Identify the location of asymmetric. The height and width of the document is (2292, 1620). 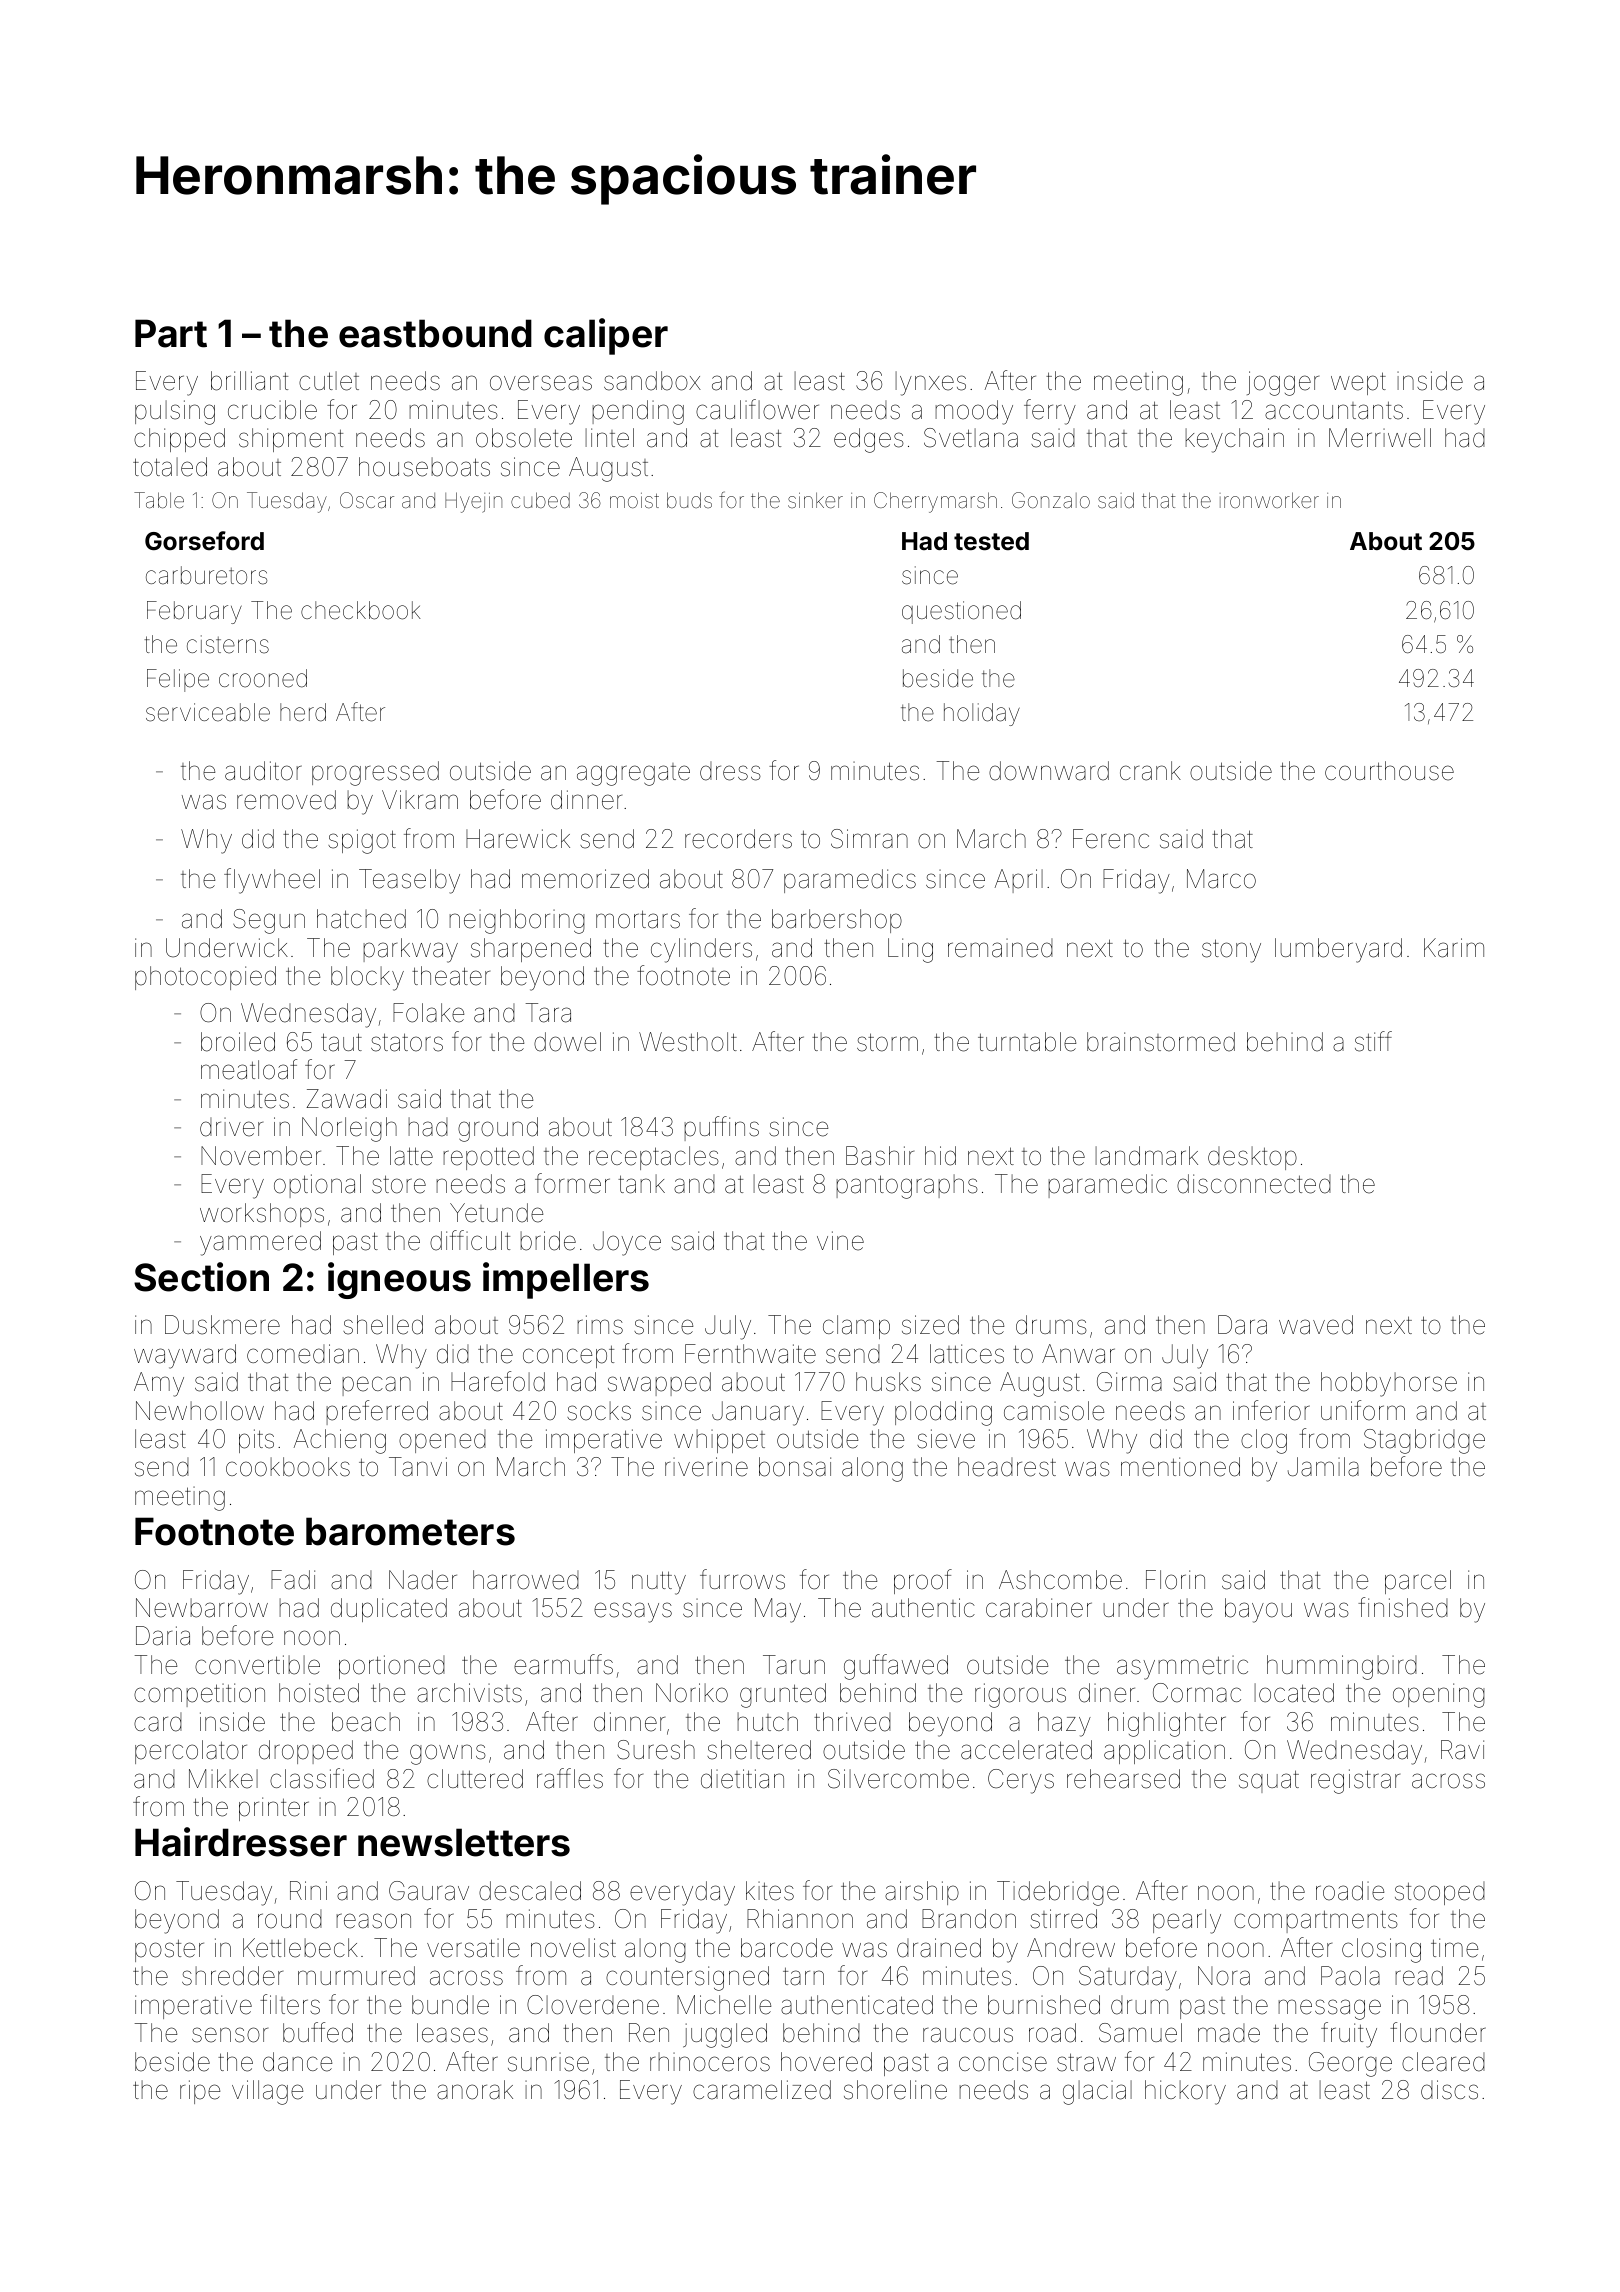
(1182, 1667).
